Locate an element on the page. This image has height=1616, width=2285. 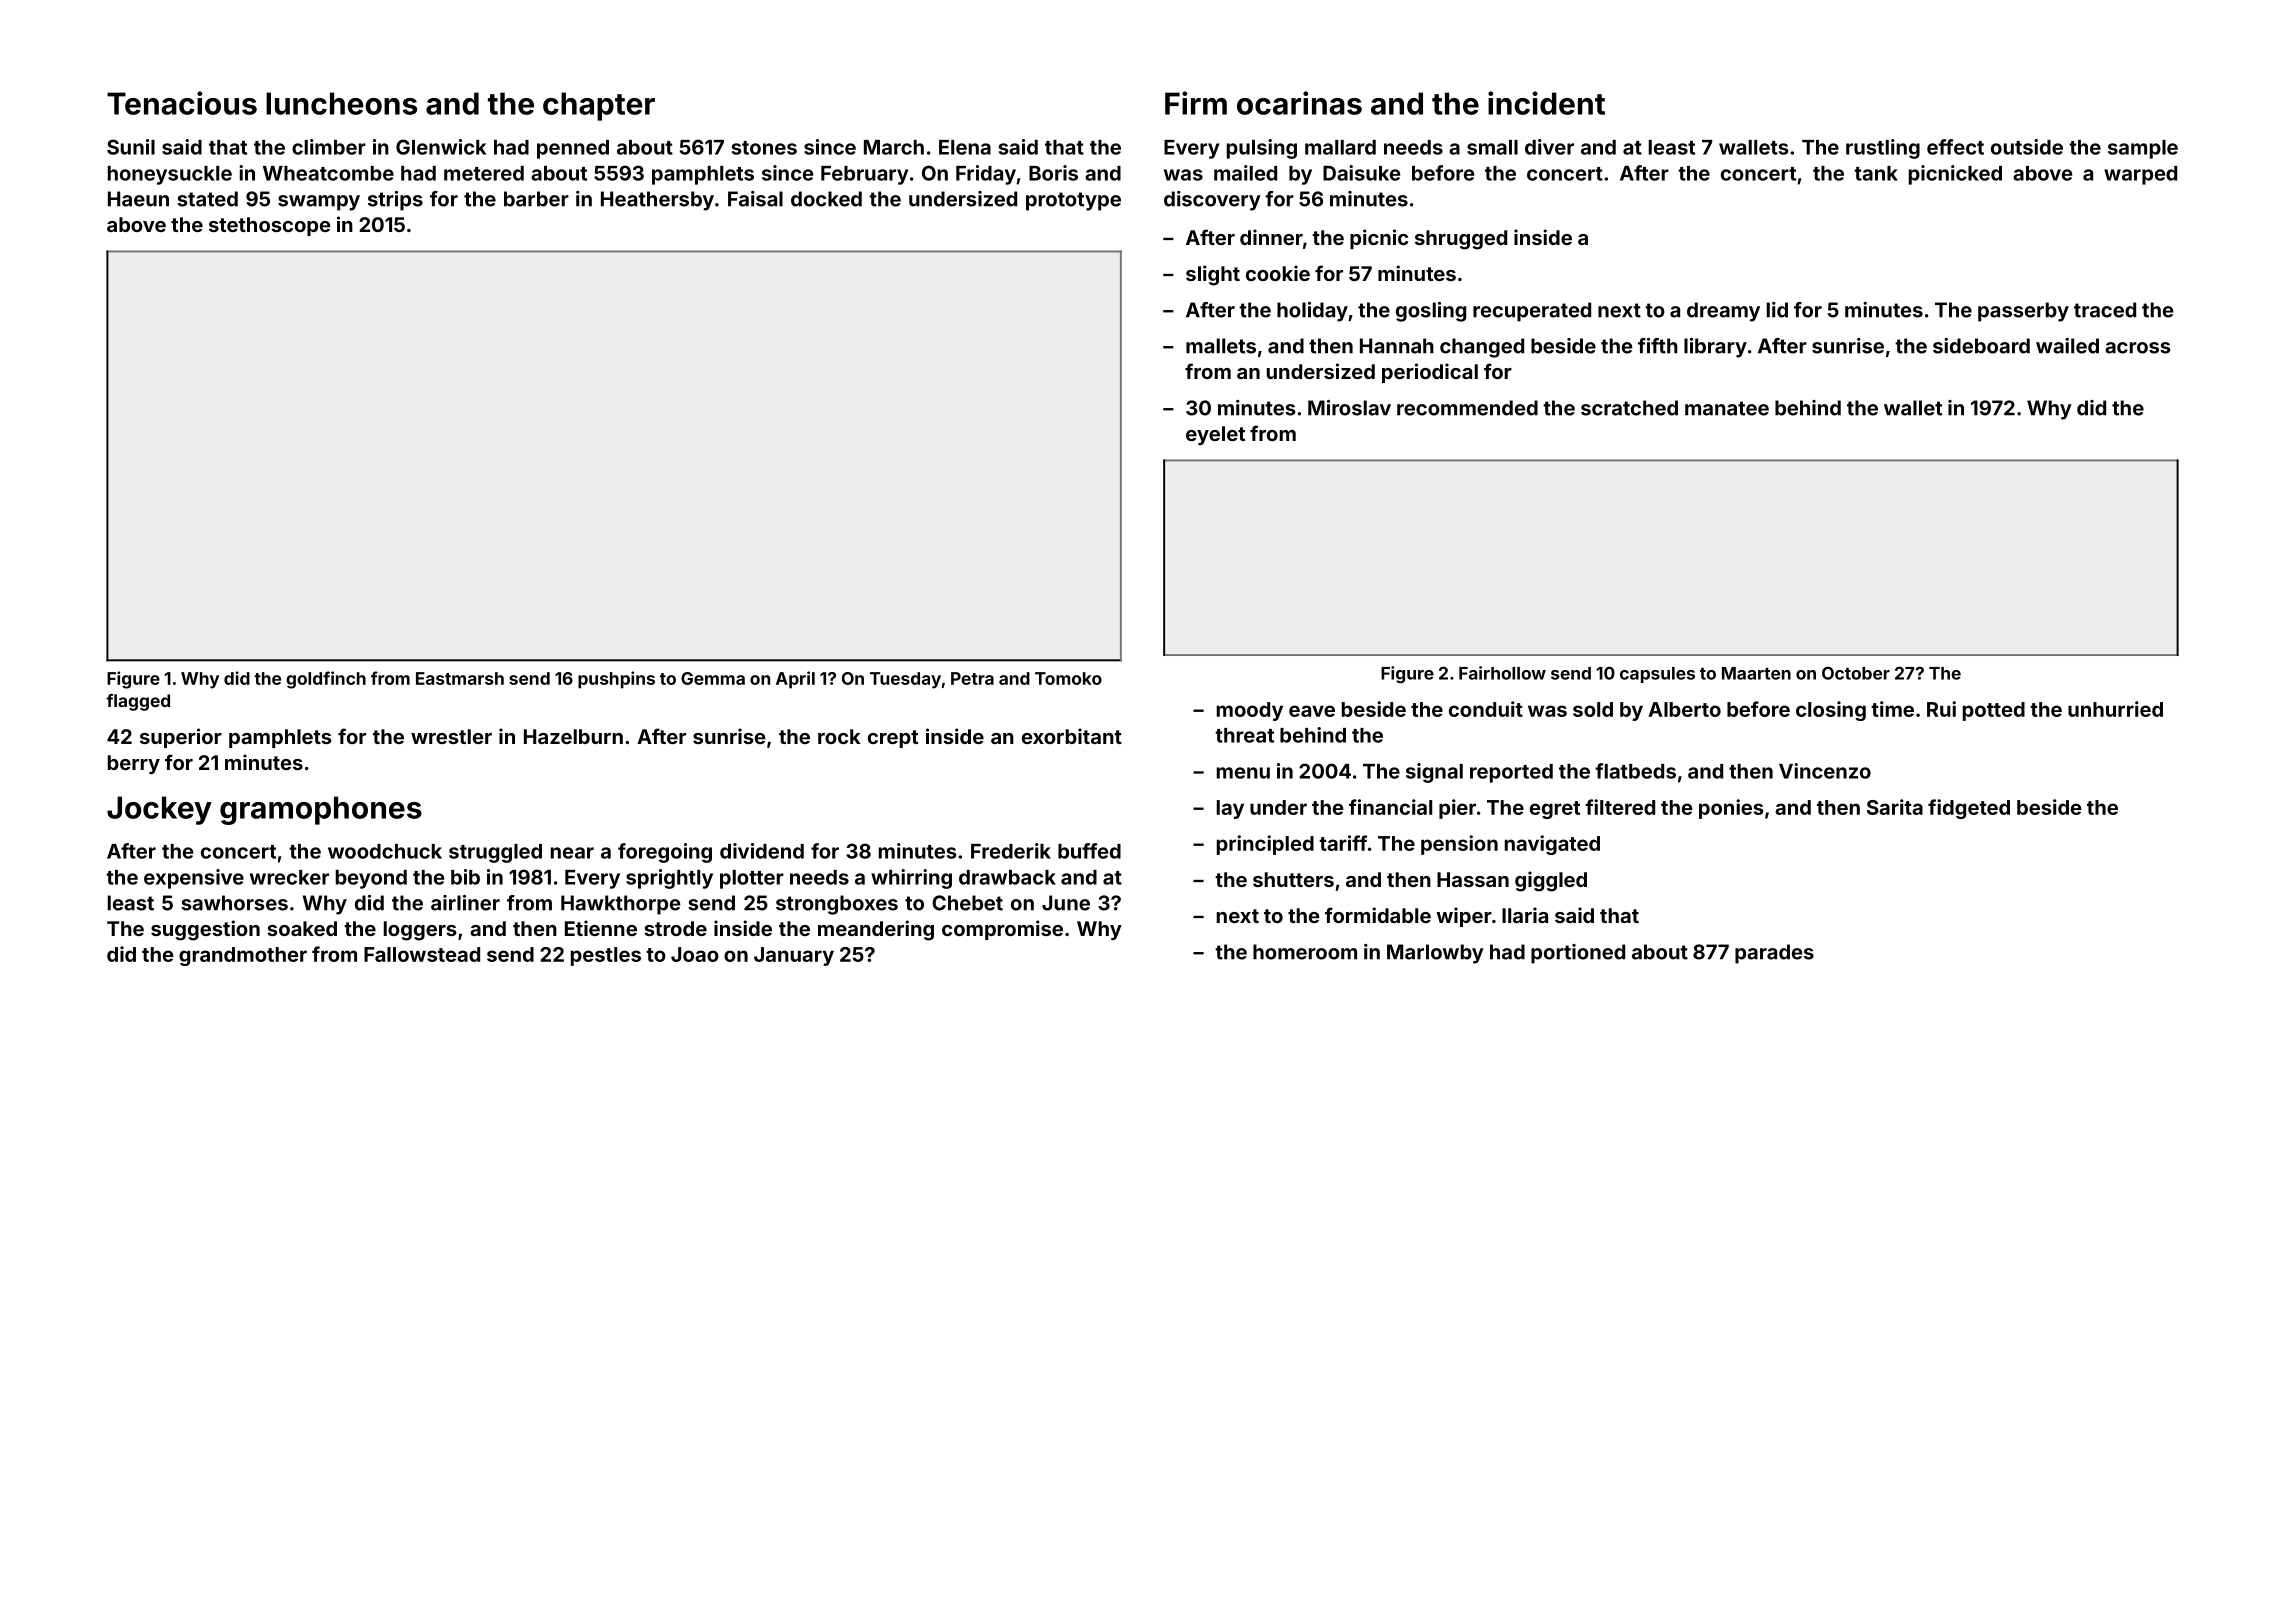
eyelet is located at coordinates (1215, 435).
